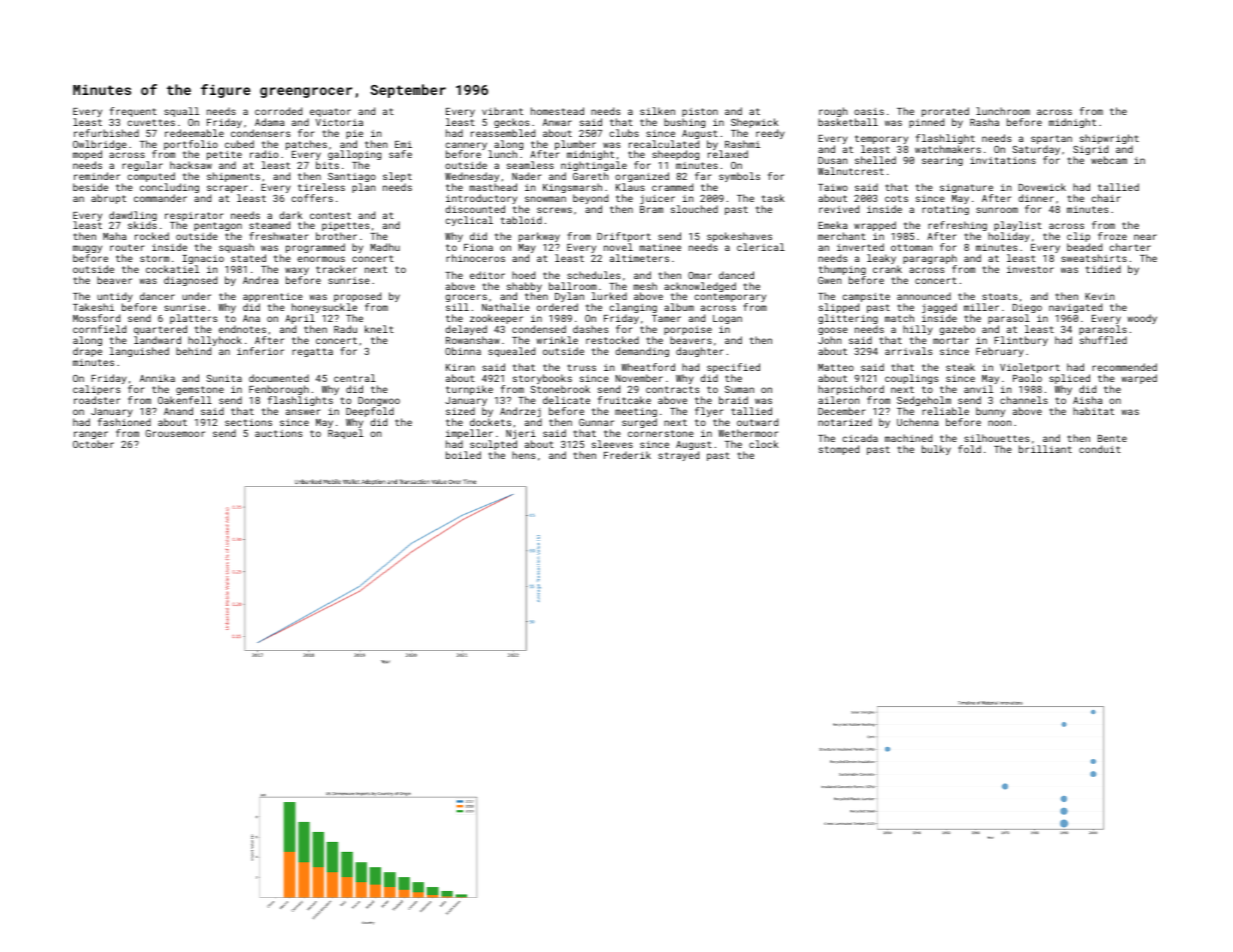 This document has height=952, width=1233. I want to click on squash, so click(236, 248).
